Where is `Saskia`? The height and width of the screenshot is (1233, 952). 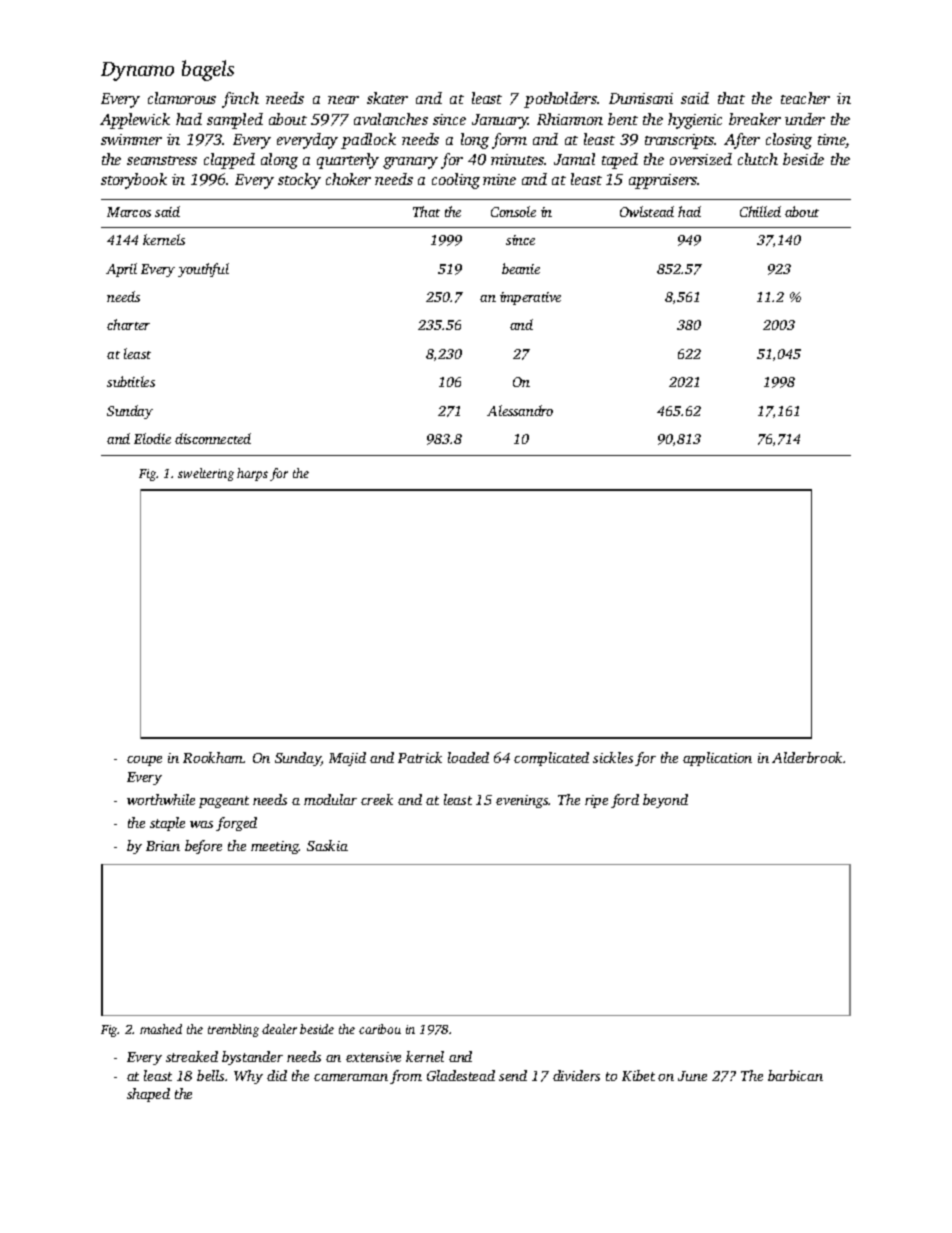 Saskia is located at coordinates (327, 845).
